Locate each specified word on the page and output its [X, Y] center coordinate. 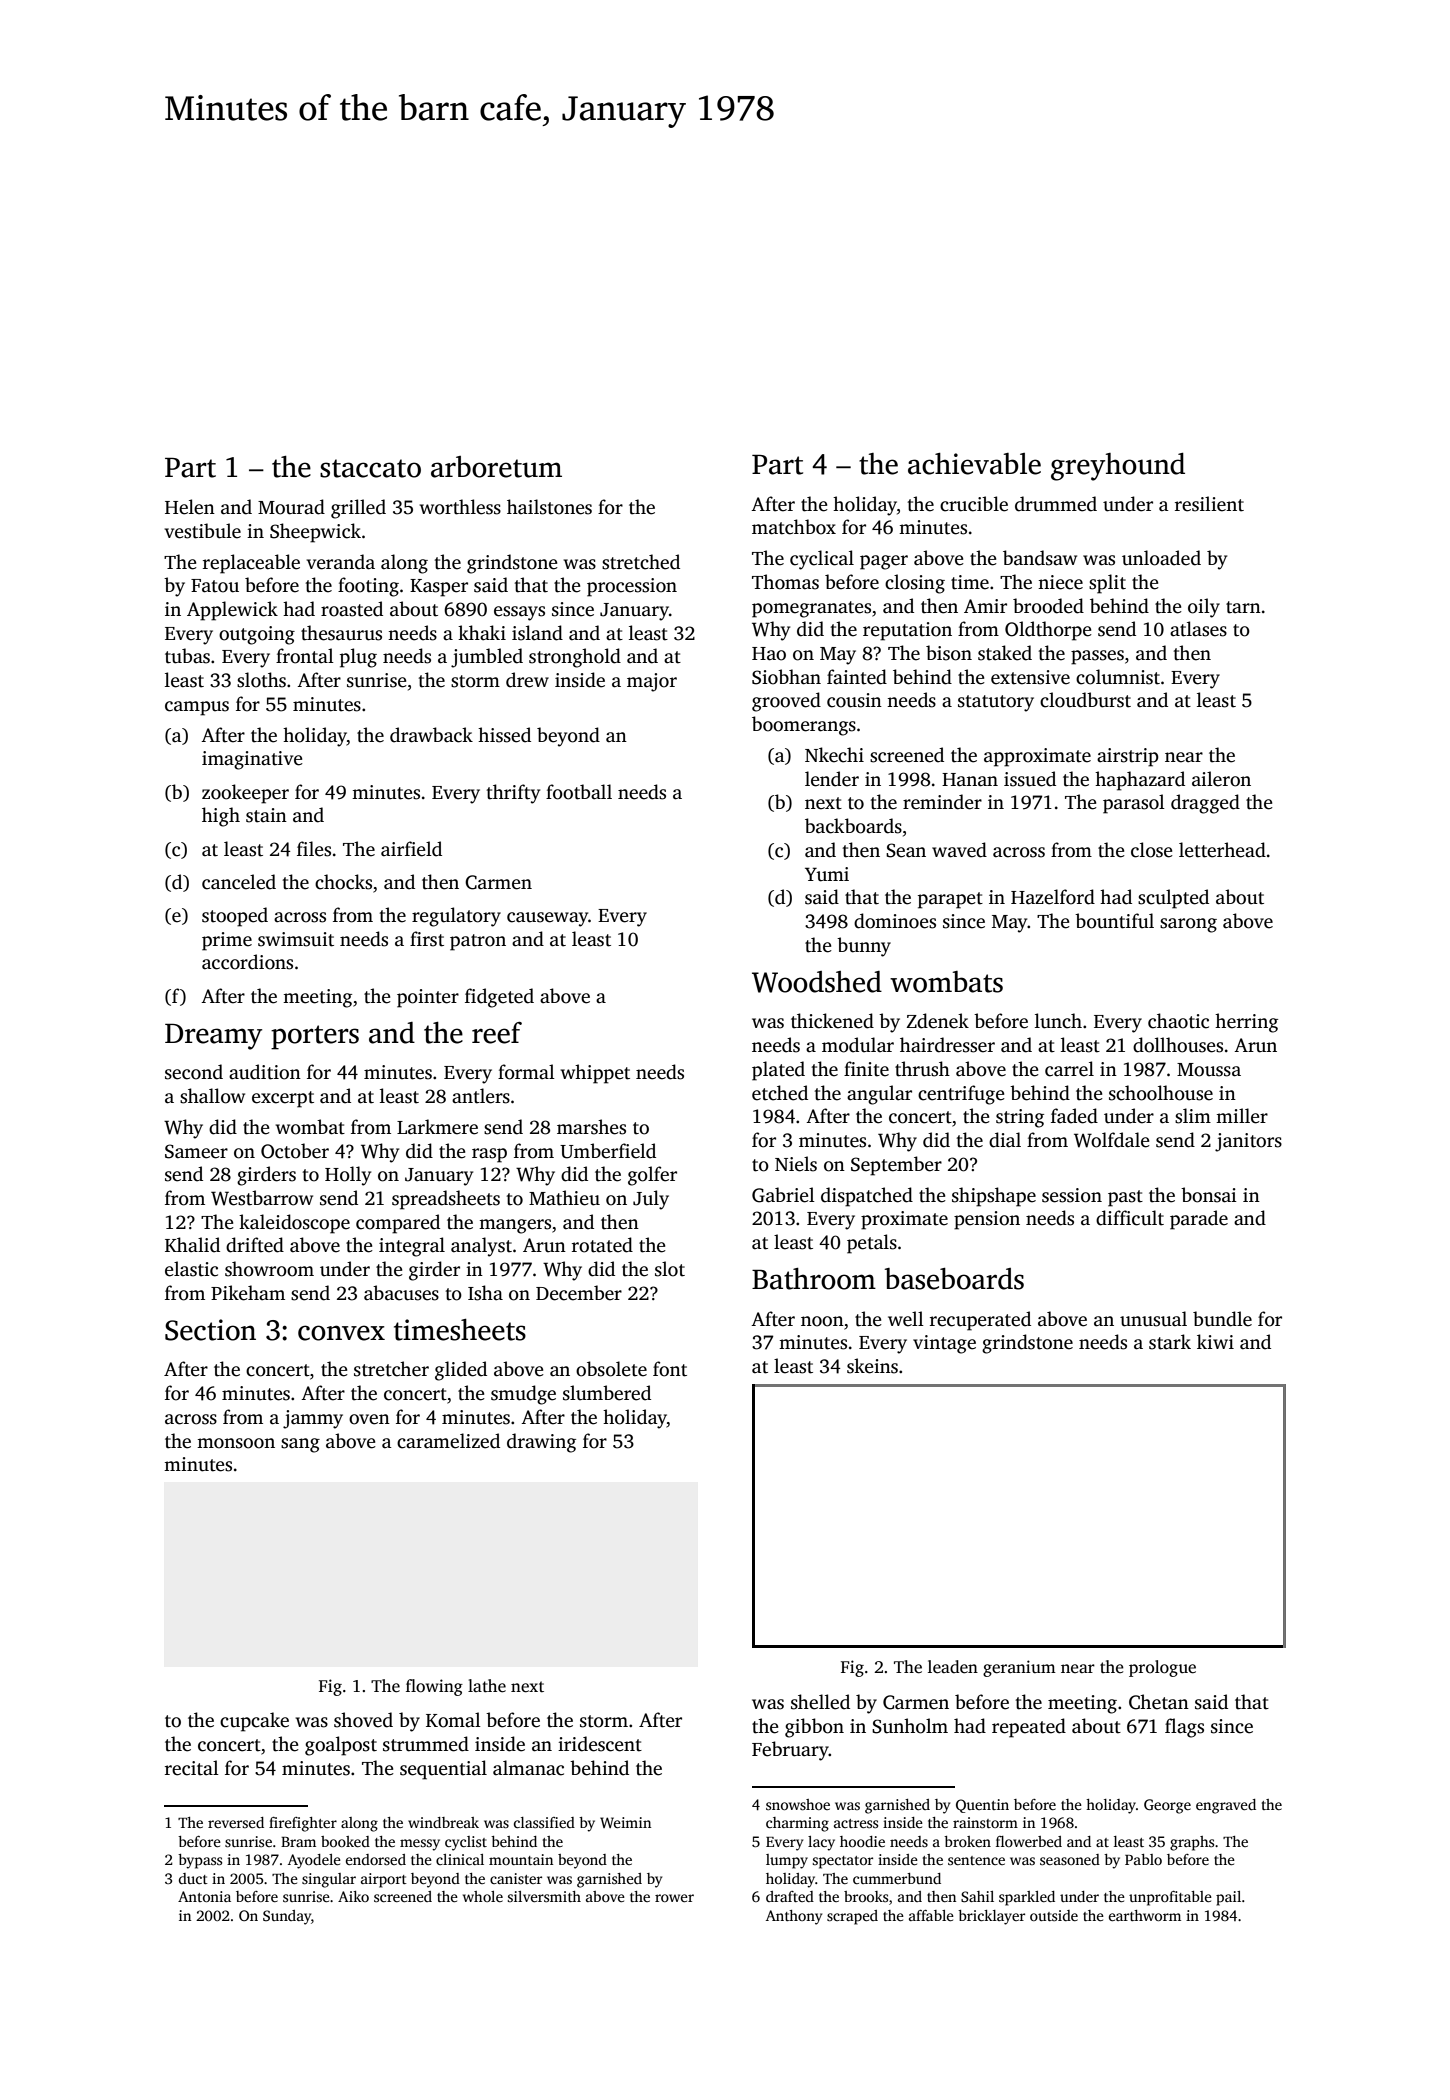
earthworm [1145, 1915]
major [652, 682]
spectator [843, 1862]
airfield [411, 849]
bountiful [1114, 921]
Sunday [287, 1917]
